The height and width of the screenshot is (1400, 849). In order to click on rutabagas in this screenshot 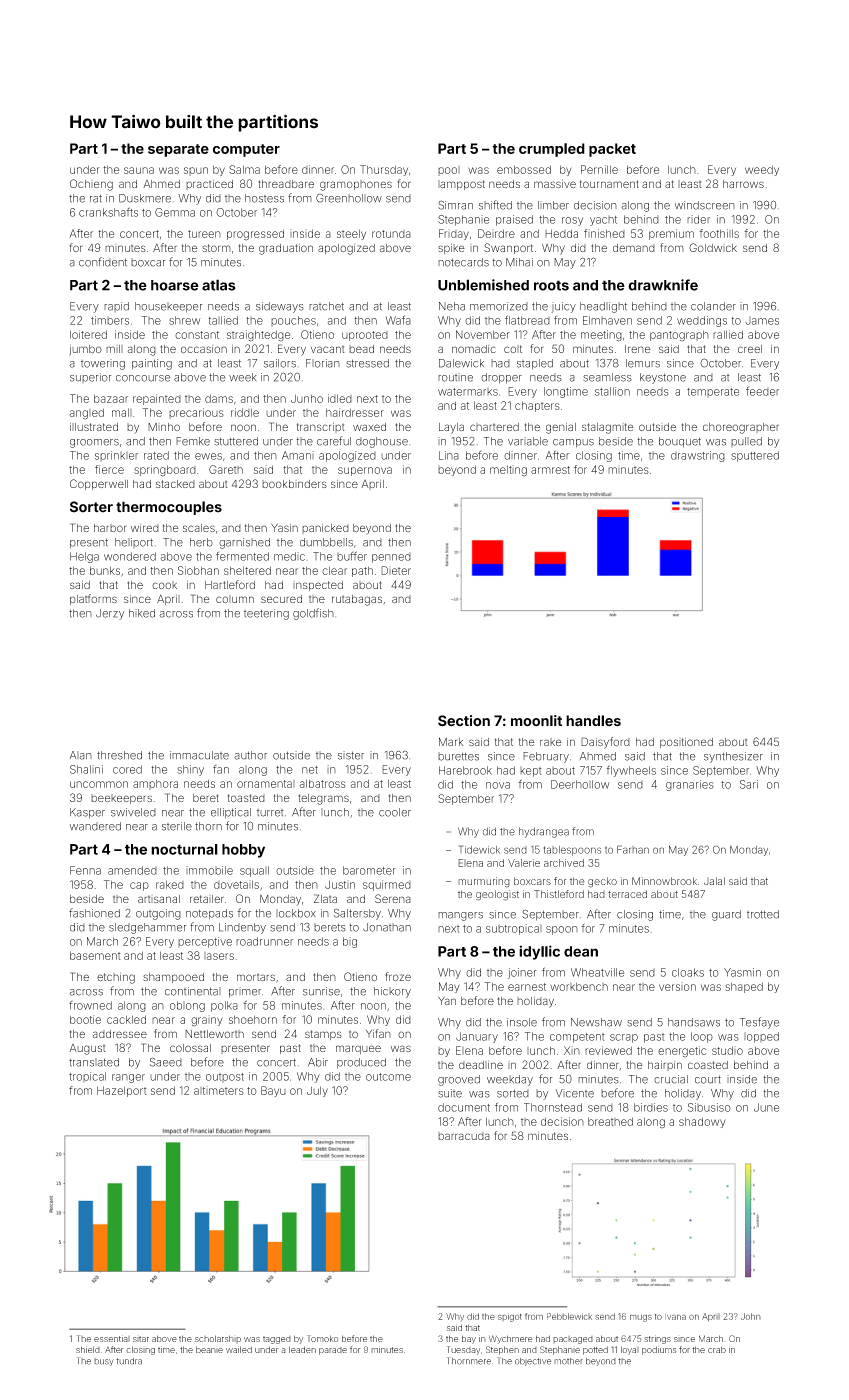, I will do `click(357, 600)`.
